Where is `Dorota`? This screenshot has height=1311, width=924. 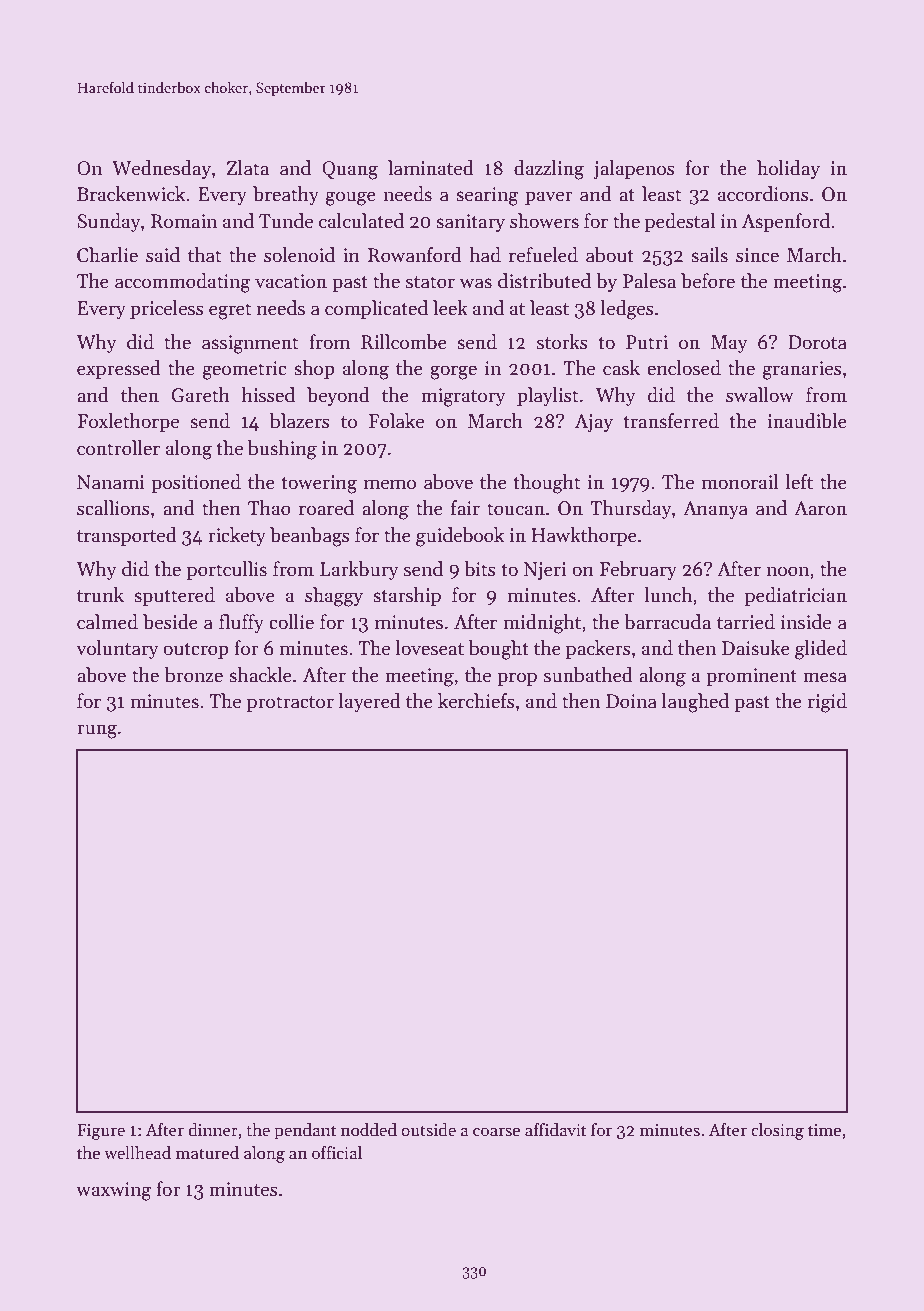
Dorota is located at coordinates (817, 342).
